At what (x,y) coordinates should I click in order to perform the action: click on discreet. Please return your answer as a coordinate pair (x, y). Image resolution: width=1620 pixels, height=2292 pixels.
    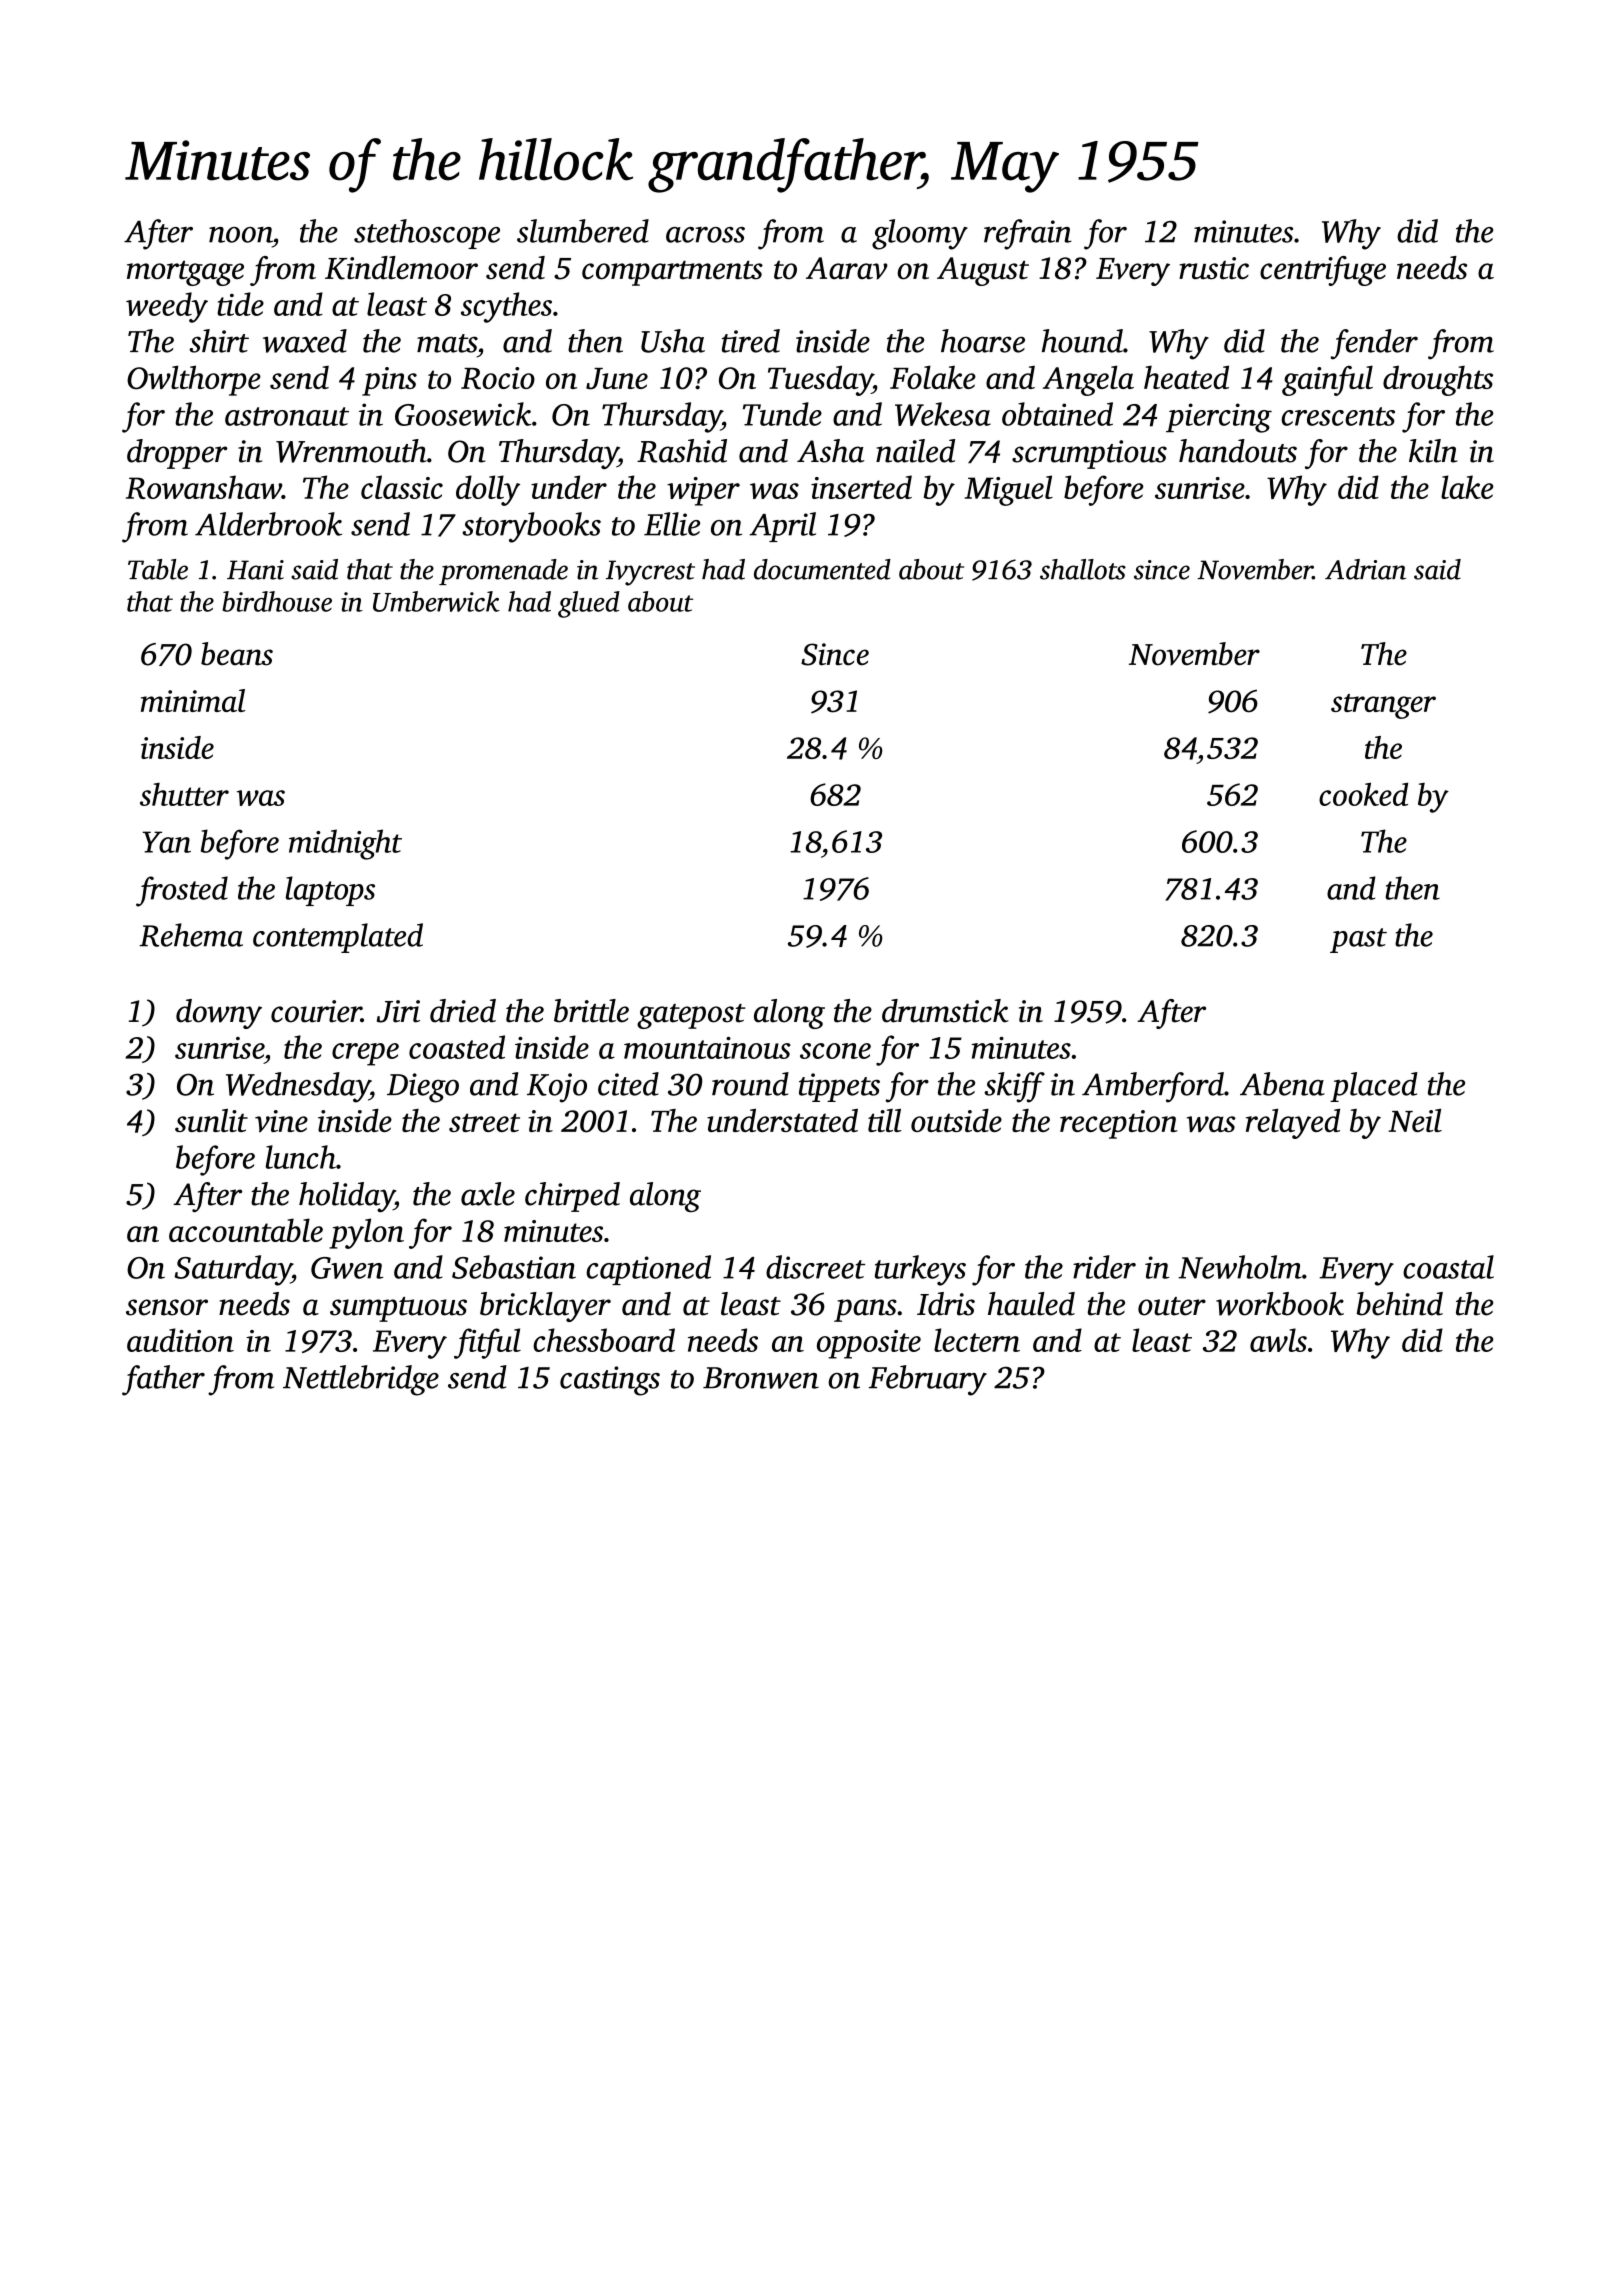
    Looking at the image, I should click on (815, 1267).
